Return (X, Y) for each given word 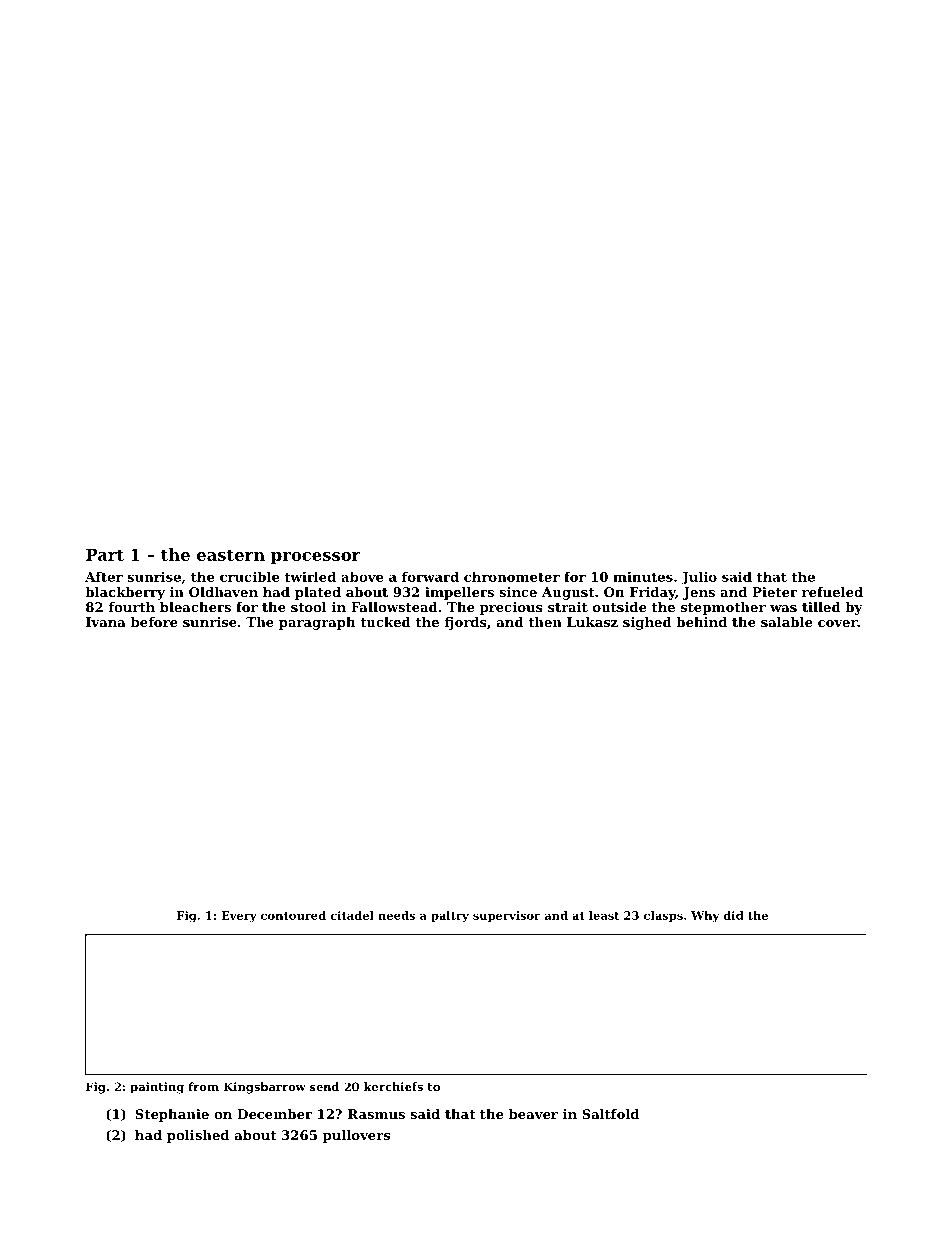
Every (239, 917)
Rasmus (376, 1114)
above (362, 576)
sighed (647, 623)
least (604, 915)
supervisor (506, 916)
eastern (231, 555)
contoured (293, 915)
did (734, 915)
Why (705, 917)
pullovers (356, 1136)
